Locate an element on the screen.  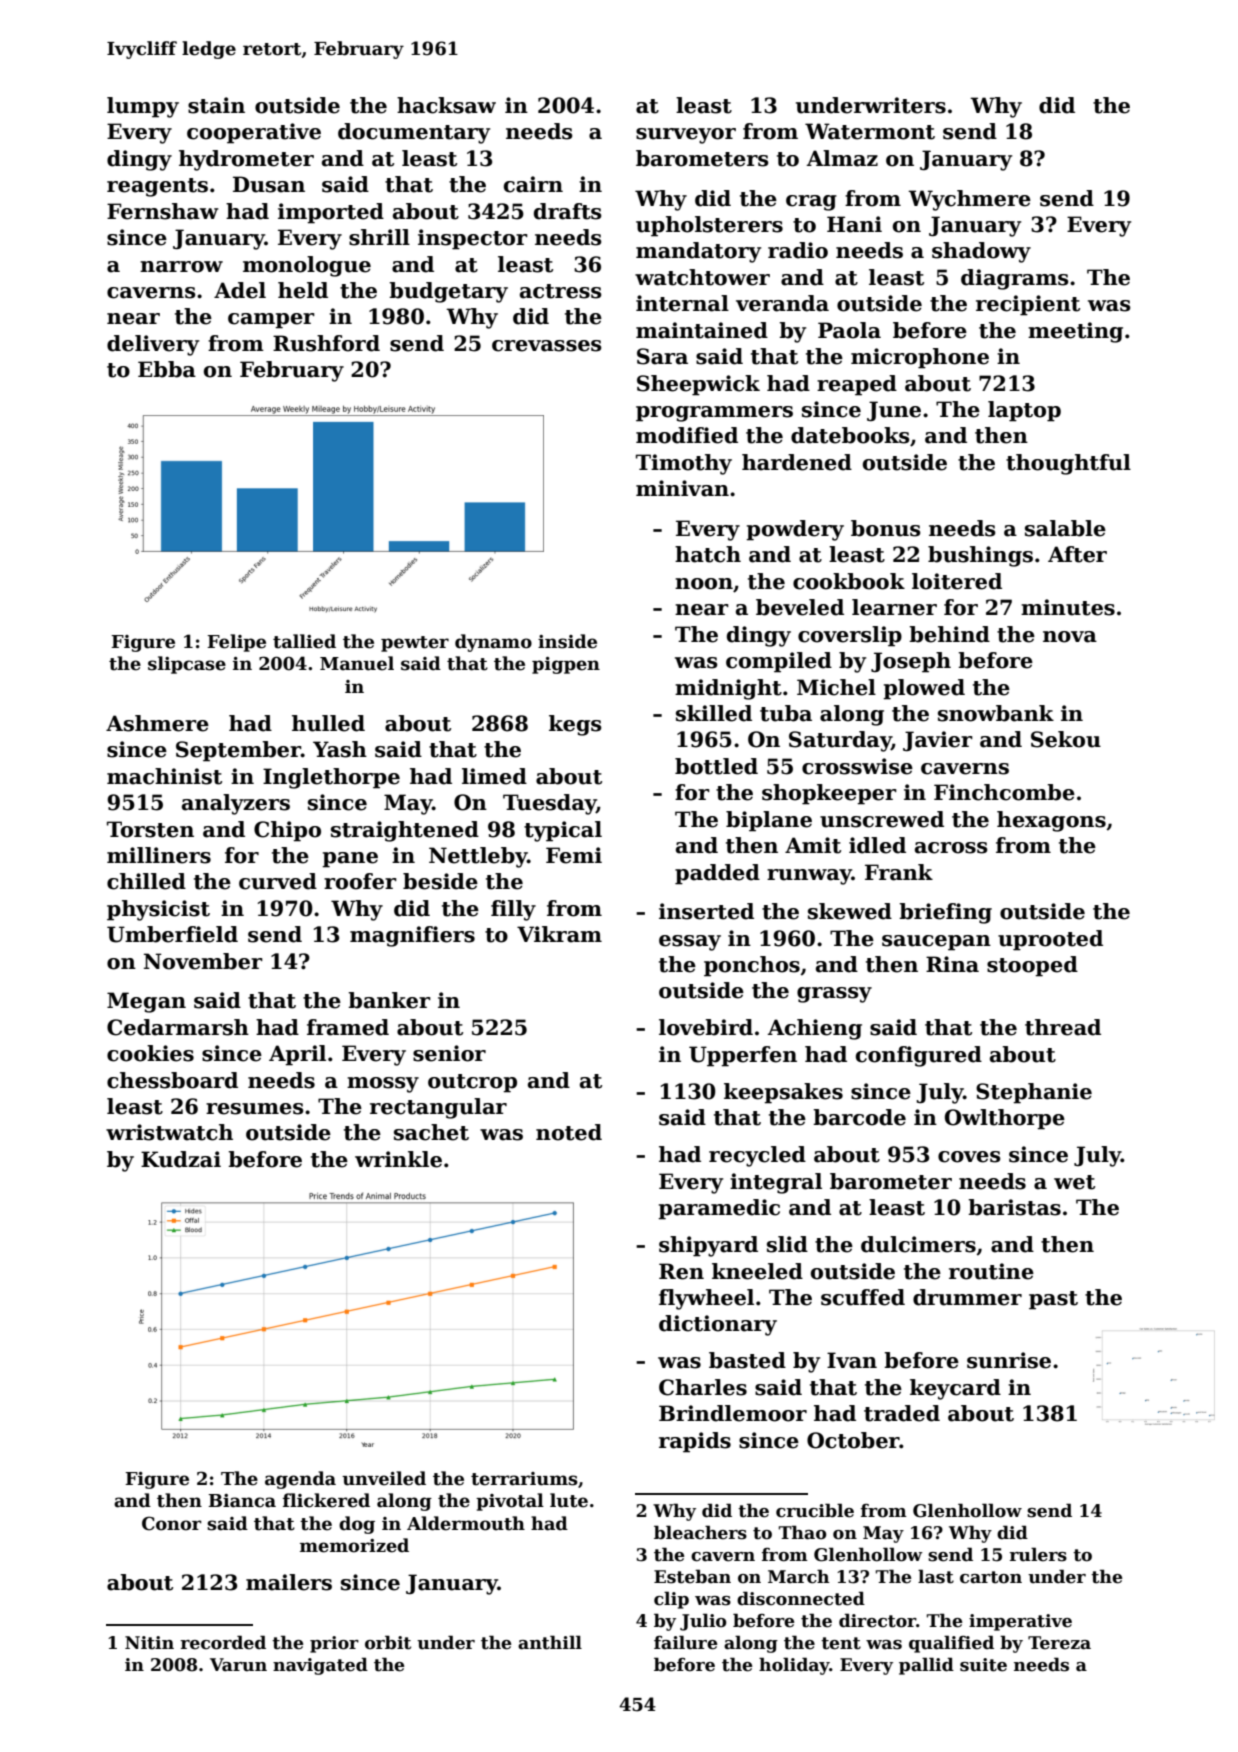
hatch is located at coordinates (708, 554).
